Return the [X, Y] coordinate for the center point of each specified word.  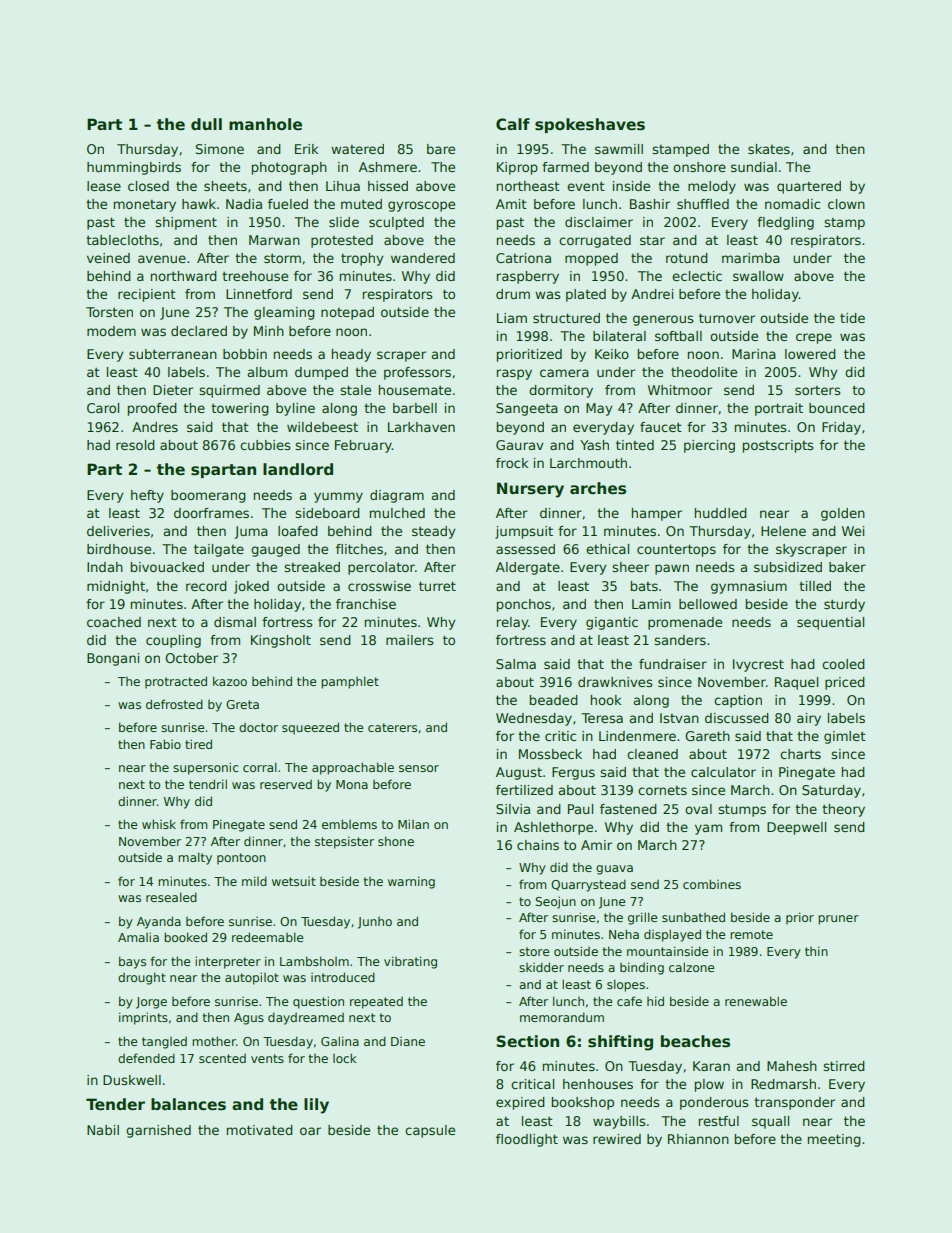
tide [852, 318]
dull [206, 124]
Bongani [113, 659]
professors [417, 373]
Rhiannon [698, 1139]
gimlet [845, 737]
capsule [430, 1131]
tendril [208, 784]
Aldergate [528, 568]
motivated [260, 1130]
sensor [419, 768]
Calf [513, 124]
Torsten [109, 312]
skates [769, 149]
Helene [783, 531]
